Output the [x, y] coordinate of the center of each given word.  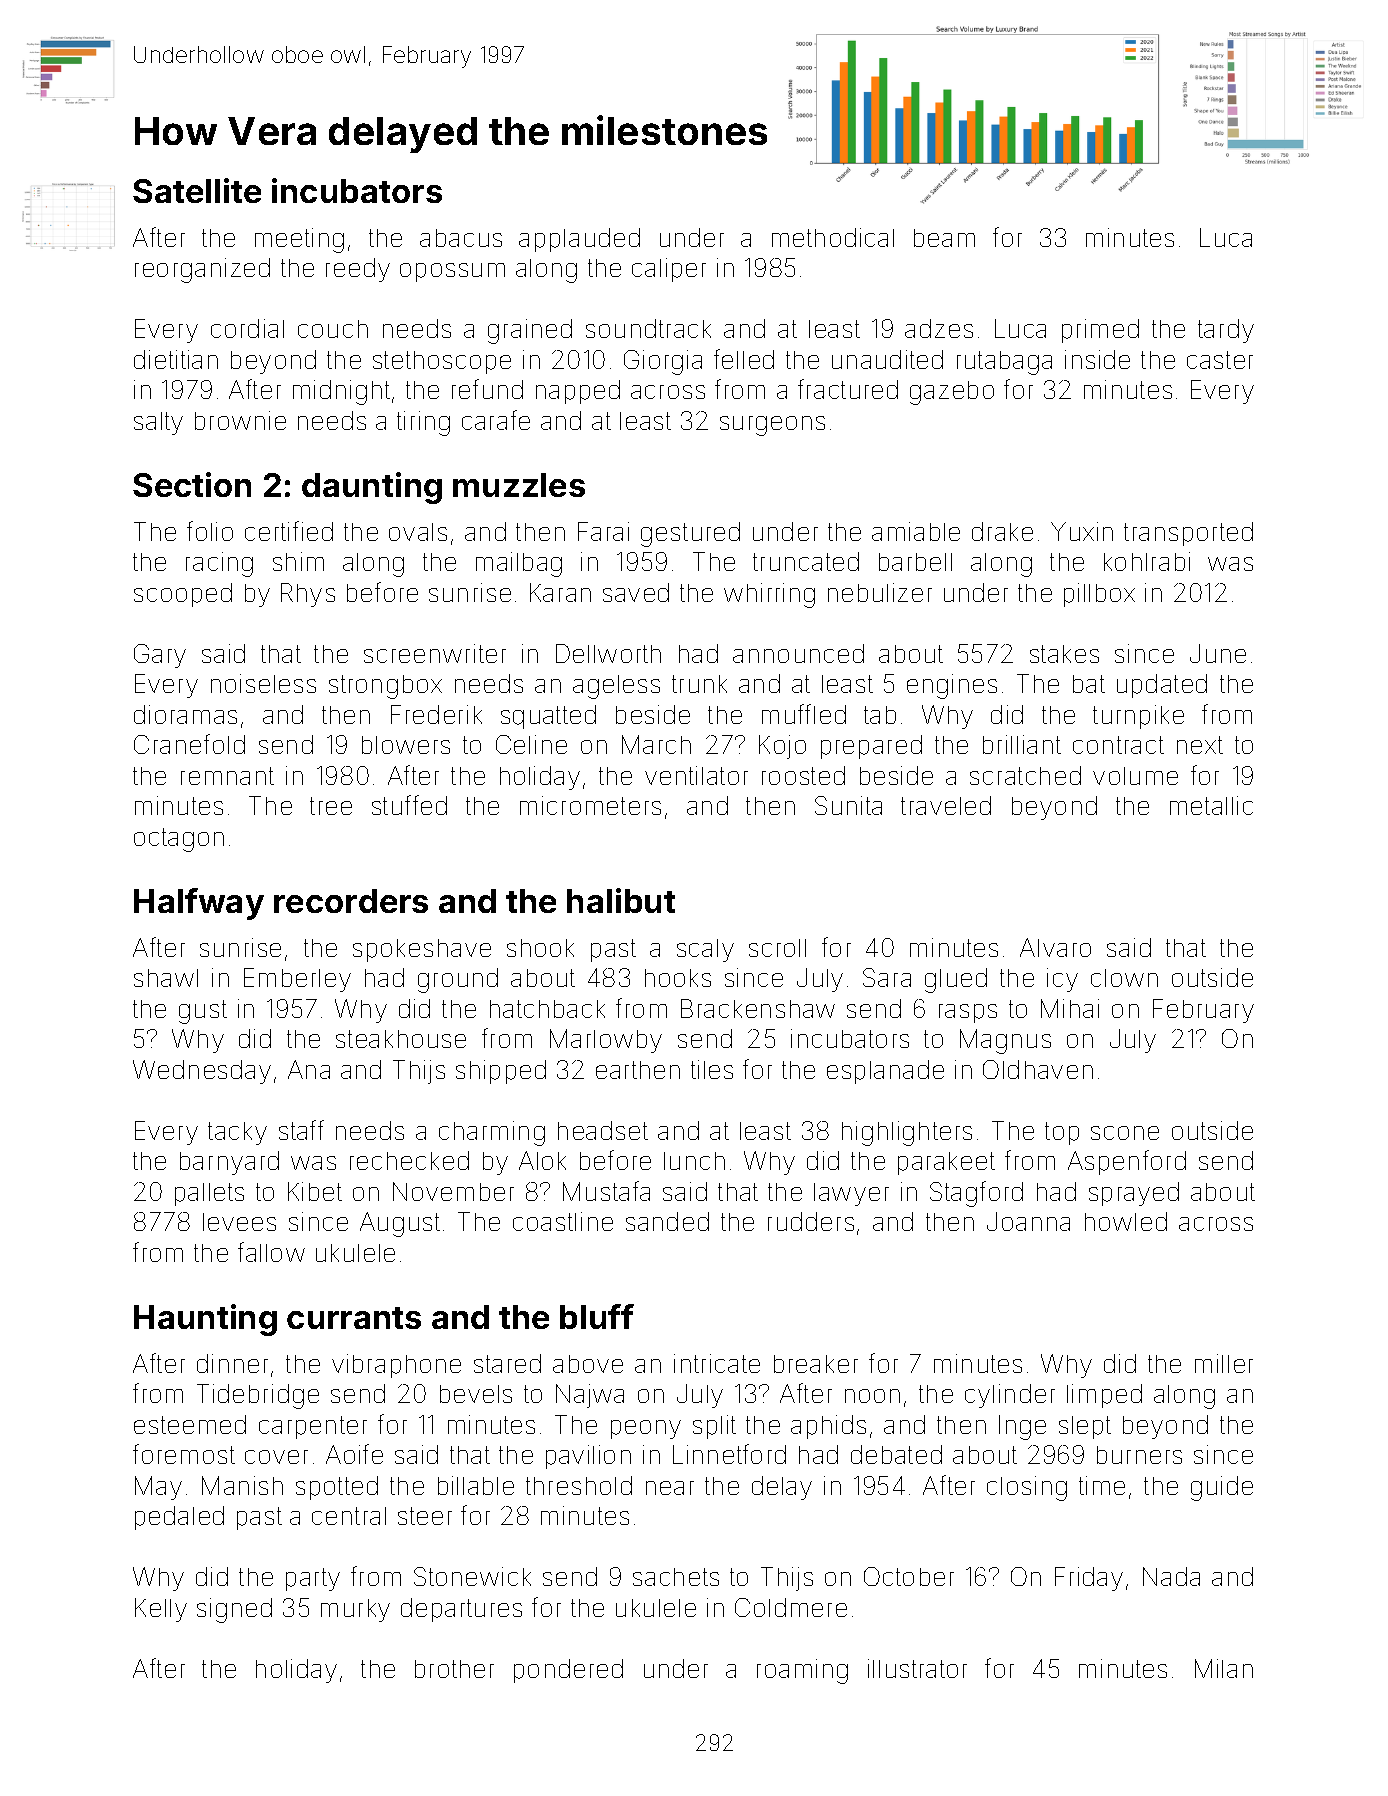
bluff [597, 1316]
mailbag [519, 564]
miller [1224, 1363]
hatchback [547, 1009]
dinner [232, 1363]
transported [1188, 534]
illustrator [917, 1668]
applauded [579, 240]
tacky [237, 1133]
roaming [802, 1671]
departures [461, 1610]
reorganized [202, 270]
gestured [690, 534]
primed [1100, 331]
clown [1124, 978]
